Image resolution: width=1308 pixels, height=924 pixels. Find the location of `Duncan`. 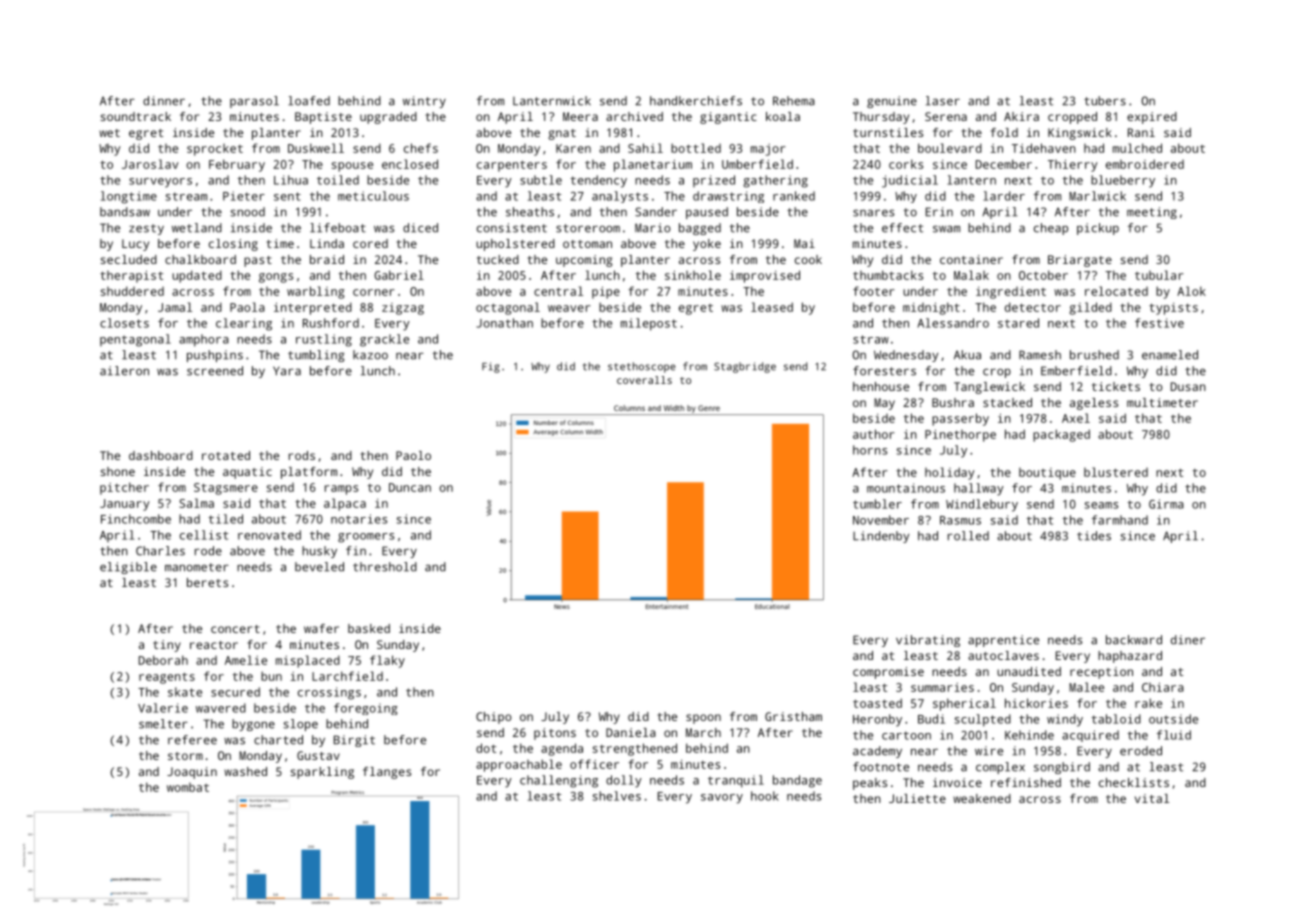

Duncan is located at coordinates (410, 487).
